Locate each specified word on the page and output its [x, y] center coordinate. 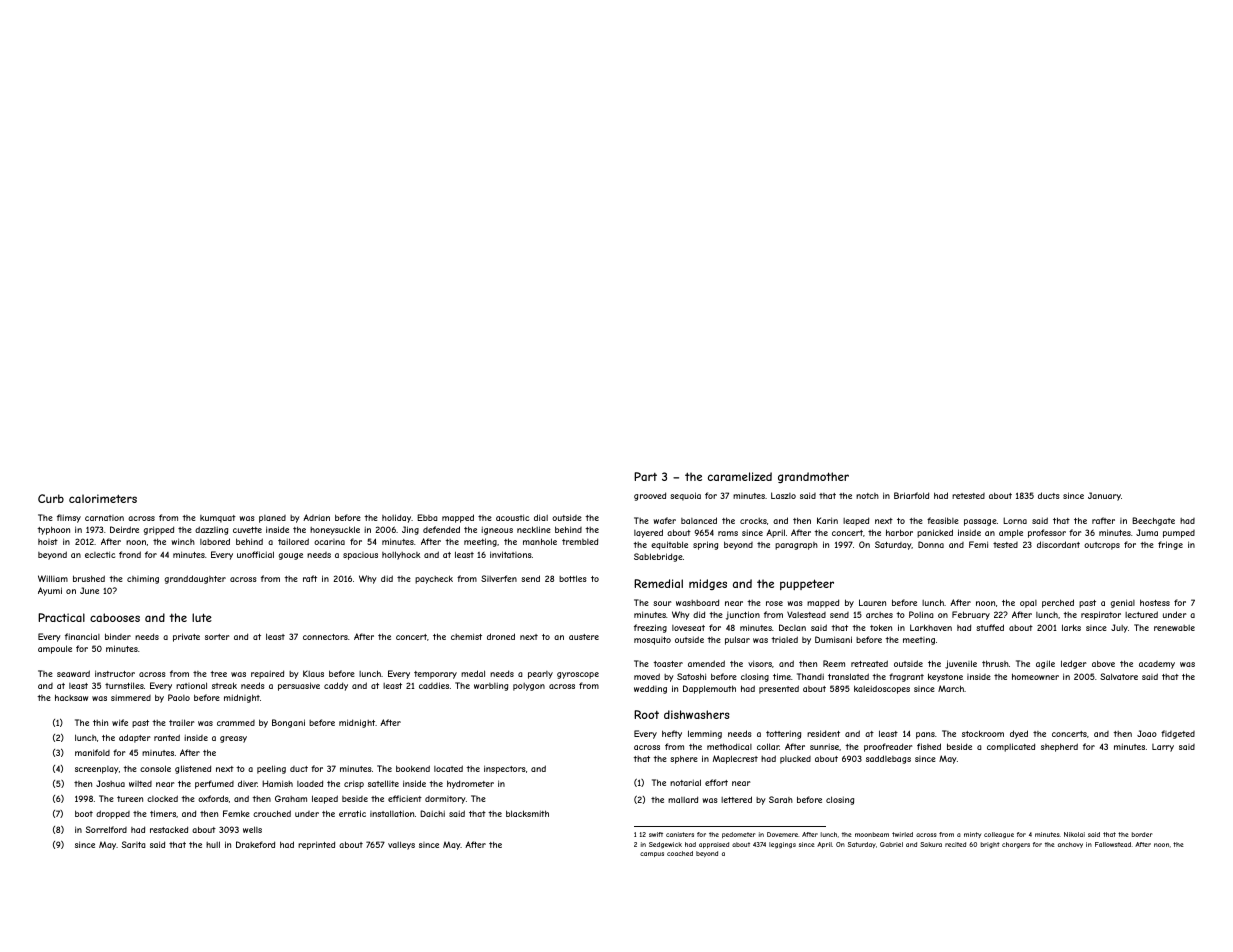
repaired [267, 674]
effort [716, 782]
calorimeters [103, 498]
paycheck [434, 579]
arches [879, 615]
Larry [1163, 748]
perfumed [214, 784]
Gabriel [891, 844]
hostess [1155, 602]
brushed [89, 578]
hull [213, 844]
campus [652, 854]
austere [584, 637]
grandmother [813, 477]
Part [645, 476]
